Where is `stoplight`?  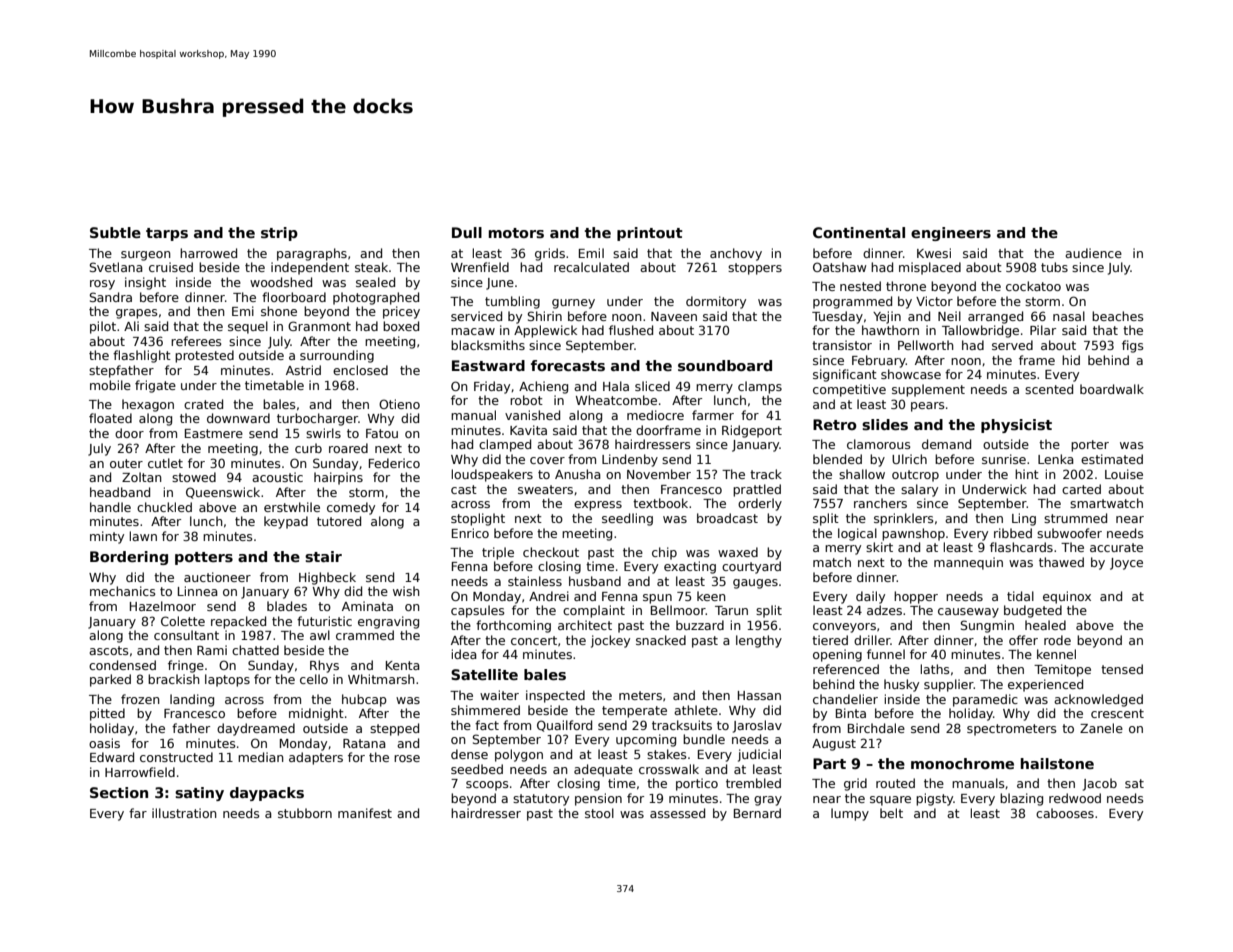 stoplight is located at coordinates (478, 519).
